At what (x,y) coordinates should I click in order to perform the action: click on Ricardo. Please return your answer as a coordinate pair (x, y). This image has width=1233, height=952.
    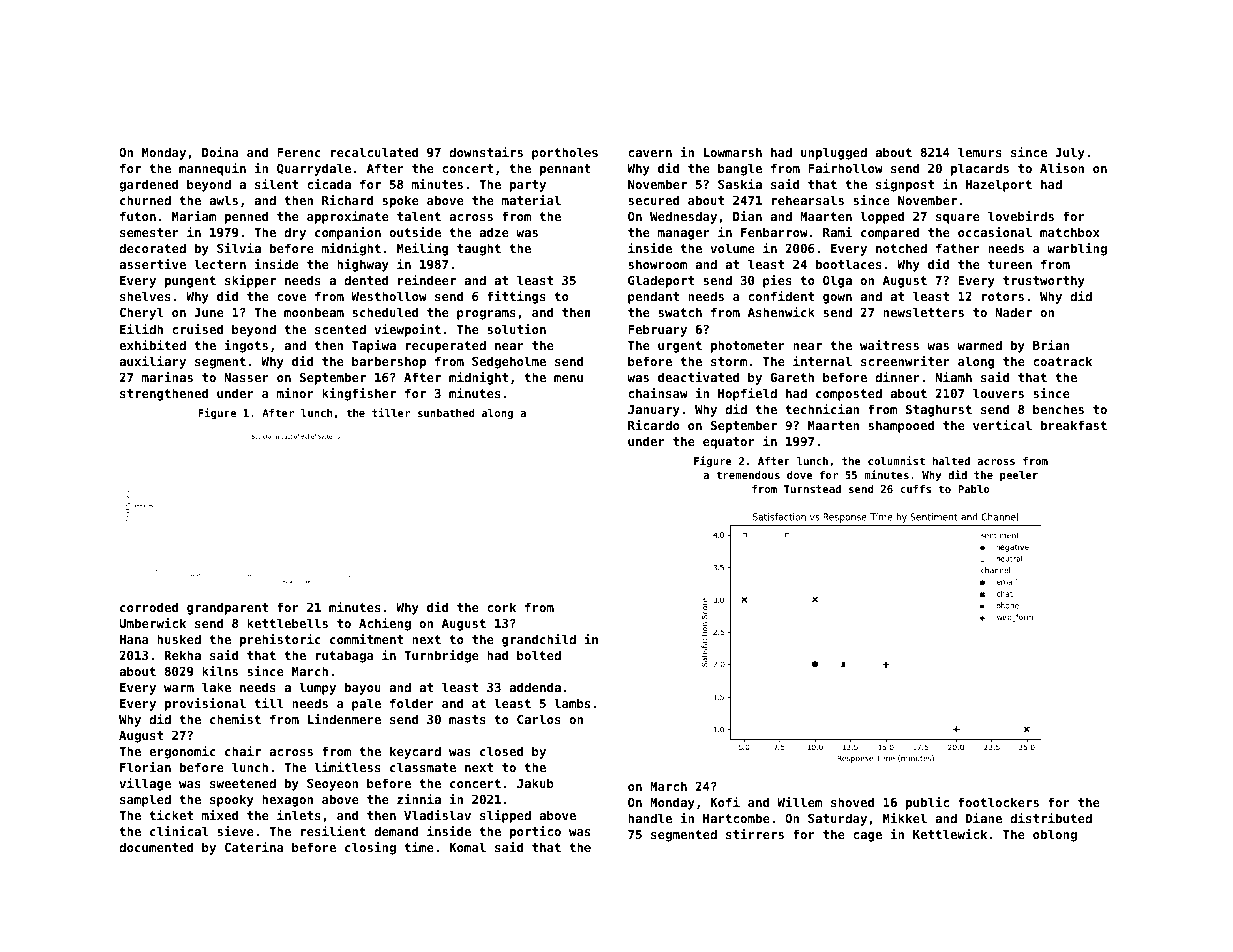
    Looking at the image, I should click on (654, 425).
